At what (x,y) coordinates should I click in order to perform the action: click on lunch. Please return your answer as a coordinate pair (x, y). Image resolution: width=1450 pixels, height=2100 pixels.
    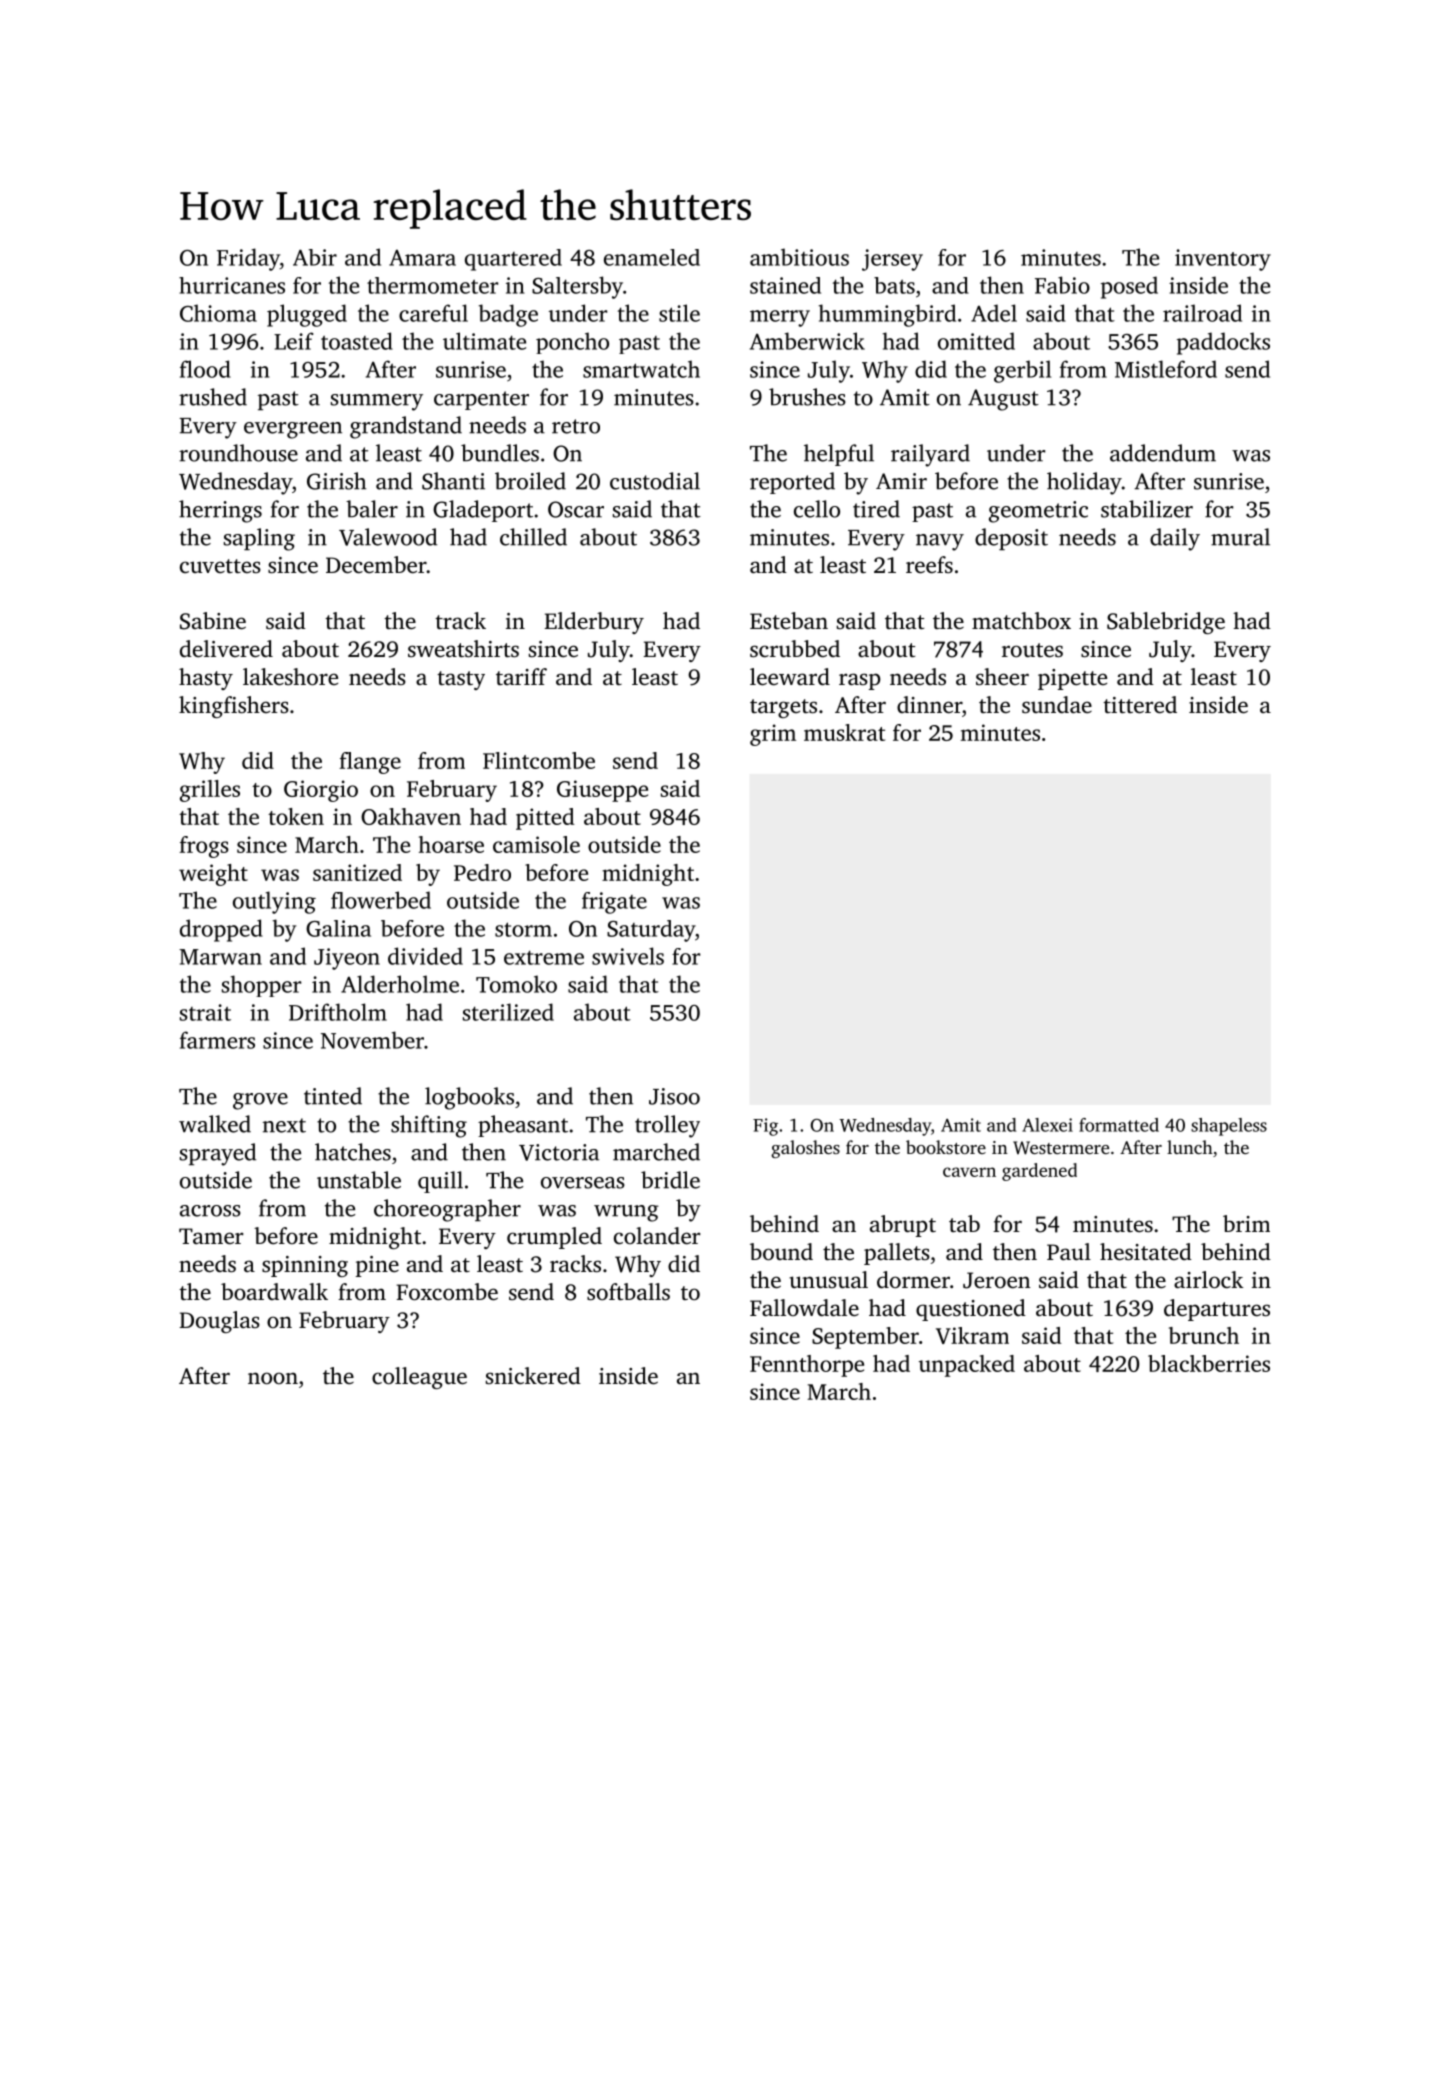
    Looking at the image, I should click on (1190, 1147).
